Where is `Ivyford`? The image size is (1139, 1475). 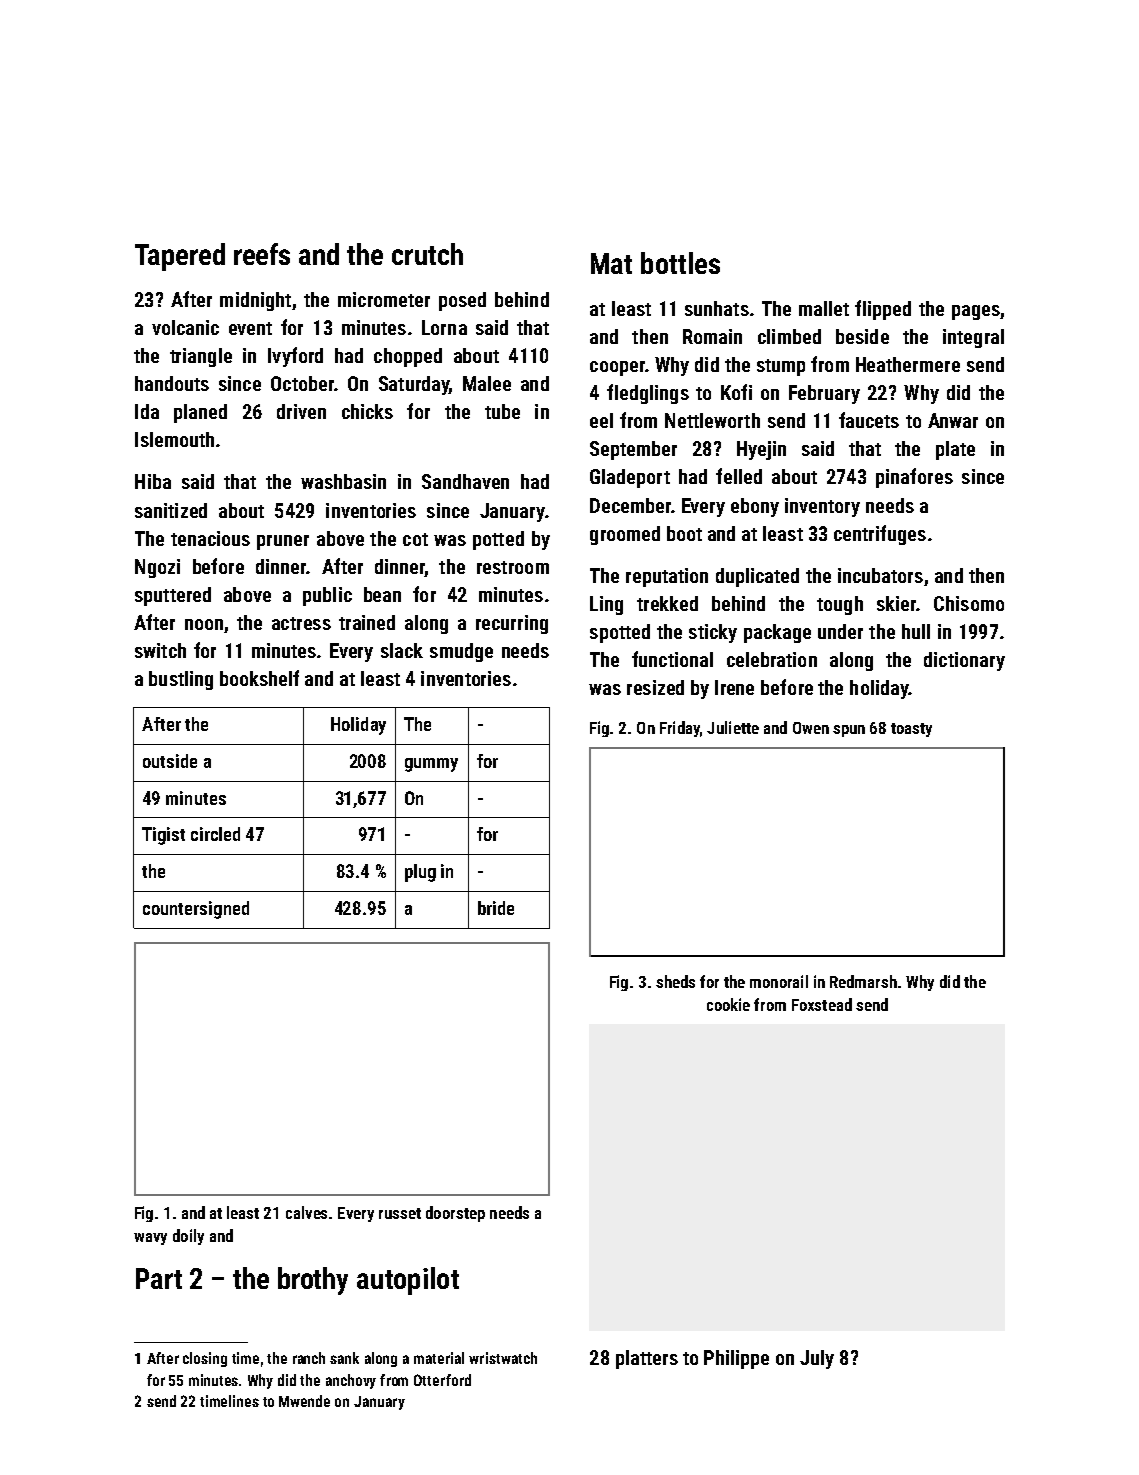
Ivyford is located at coordinates (295, 357).
